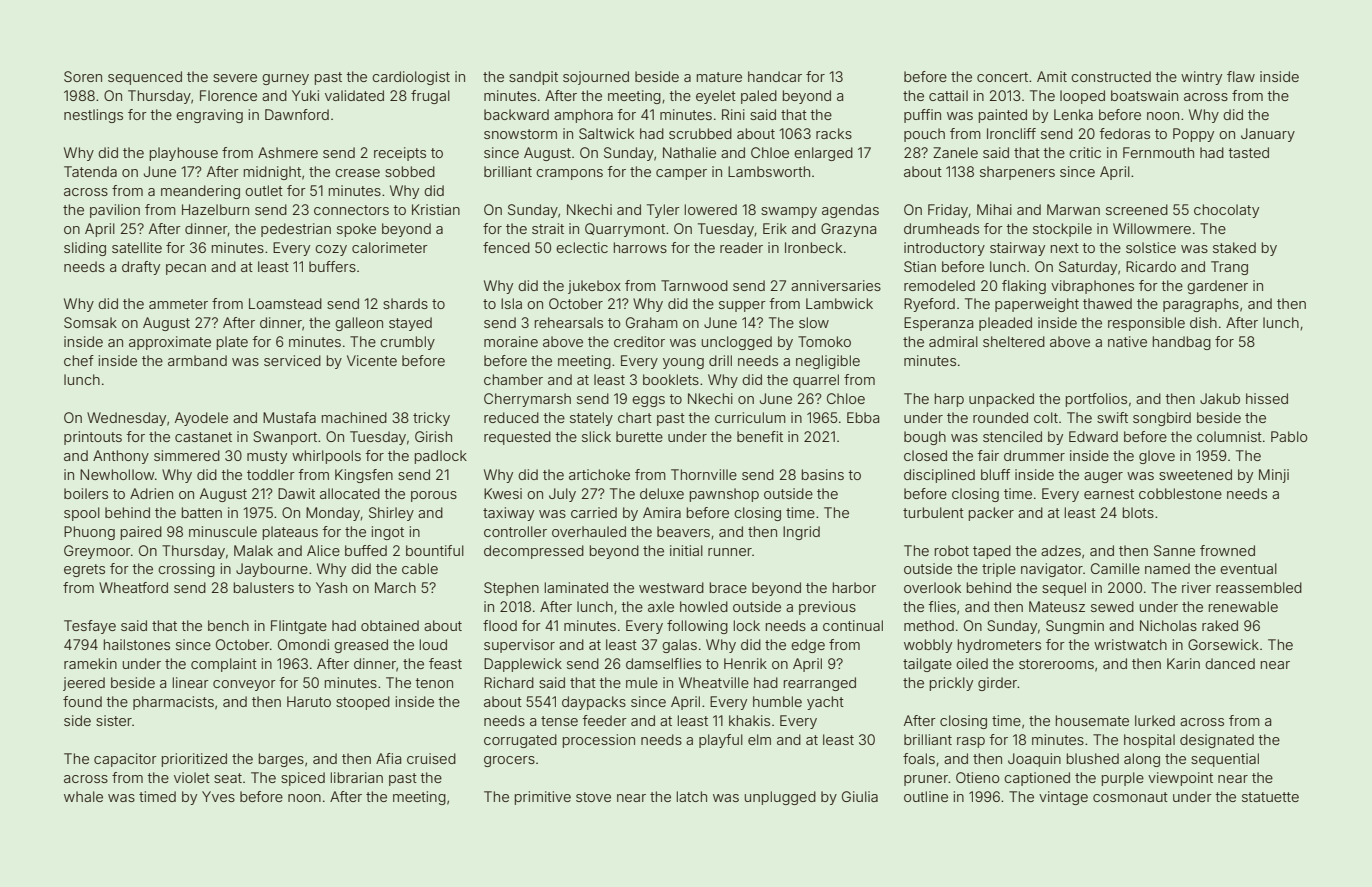 This screenshot has height=887, width=1372. What do you see at coordinates (354, 417) in the screenshot?
I see `machined` at bounding box center [354, 417].
